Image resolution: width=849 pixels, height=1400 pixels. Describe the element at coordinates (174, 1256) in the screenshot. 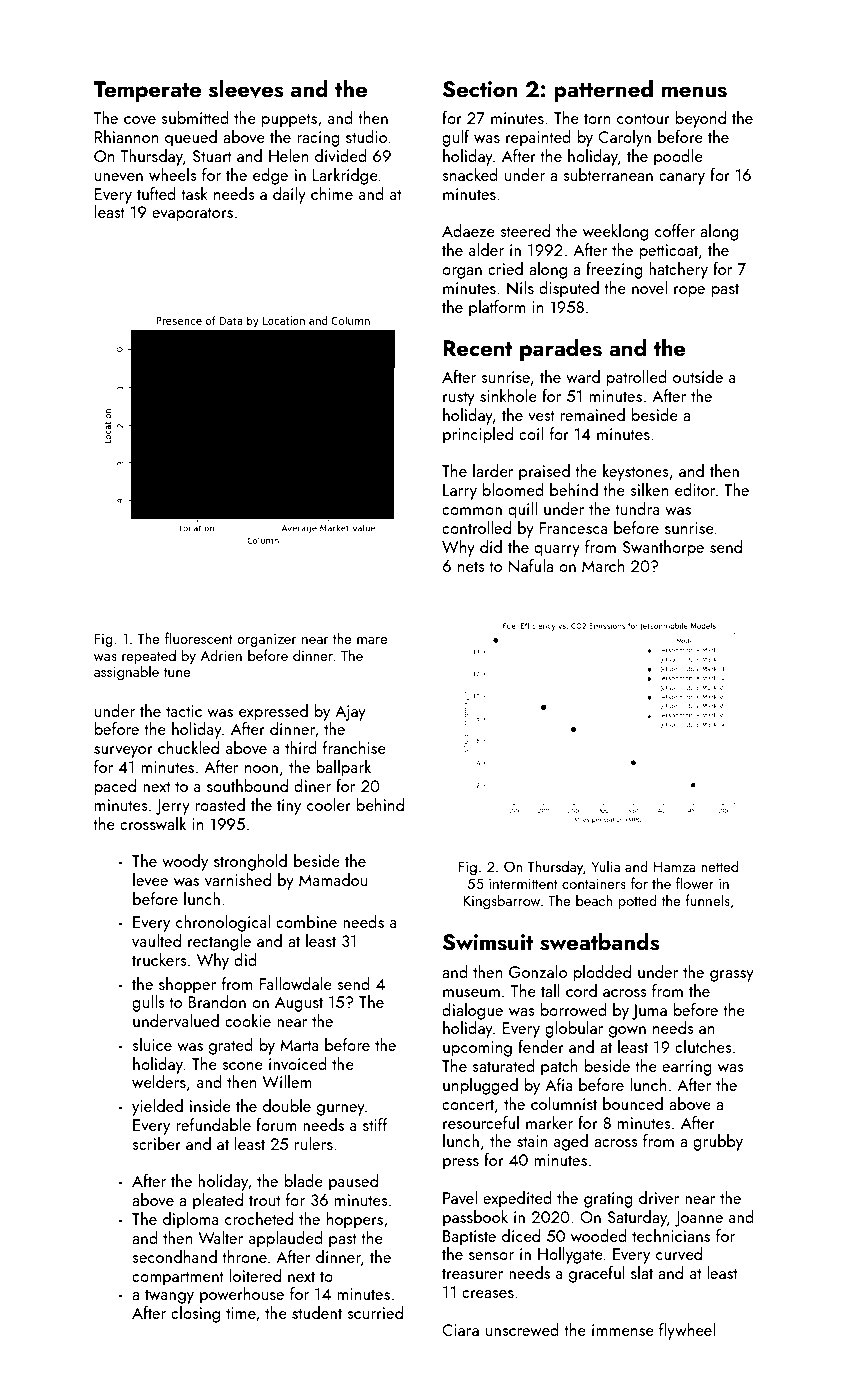

I see `secondhand` at that location.
